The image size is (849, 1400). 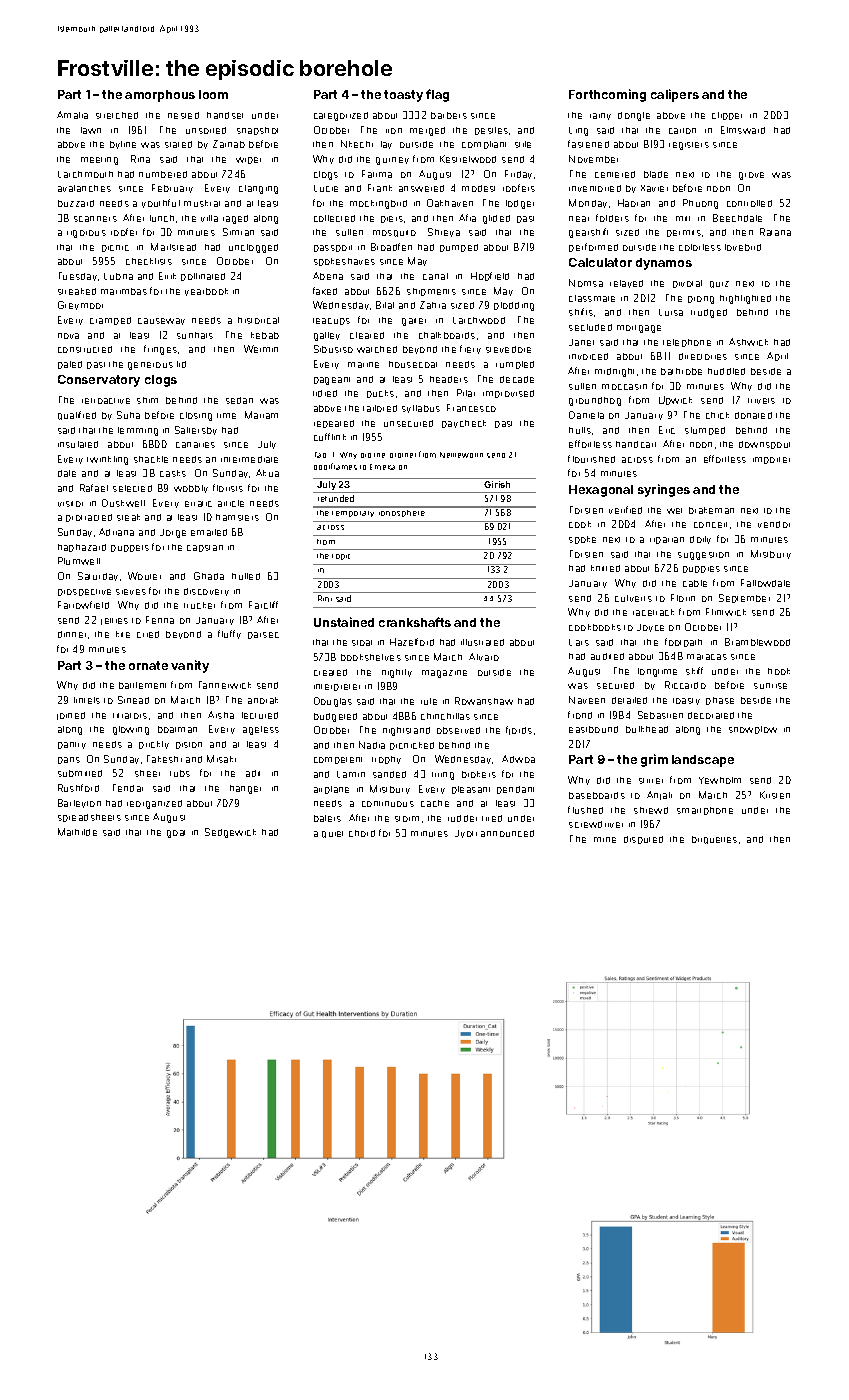 What do you see at coordinates (385, 305) in the screenshot?
I see `Bilal` at bounding box center [385, 305].
